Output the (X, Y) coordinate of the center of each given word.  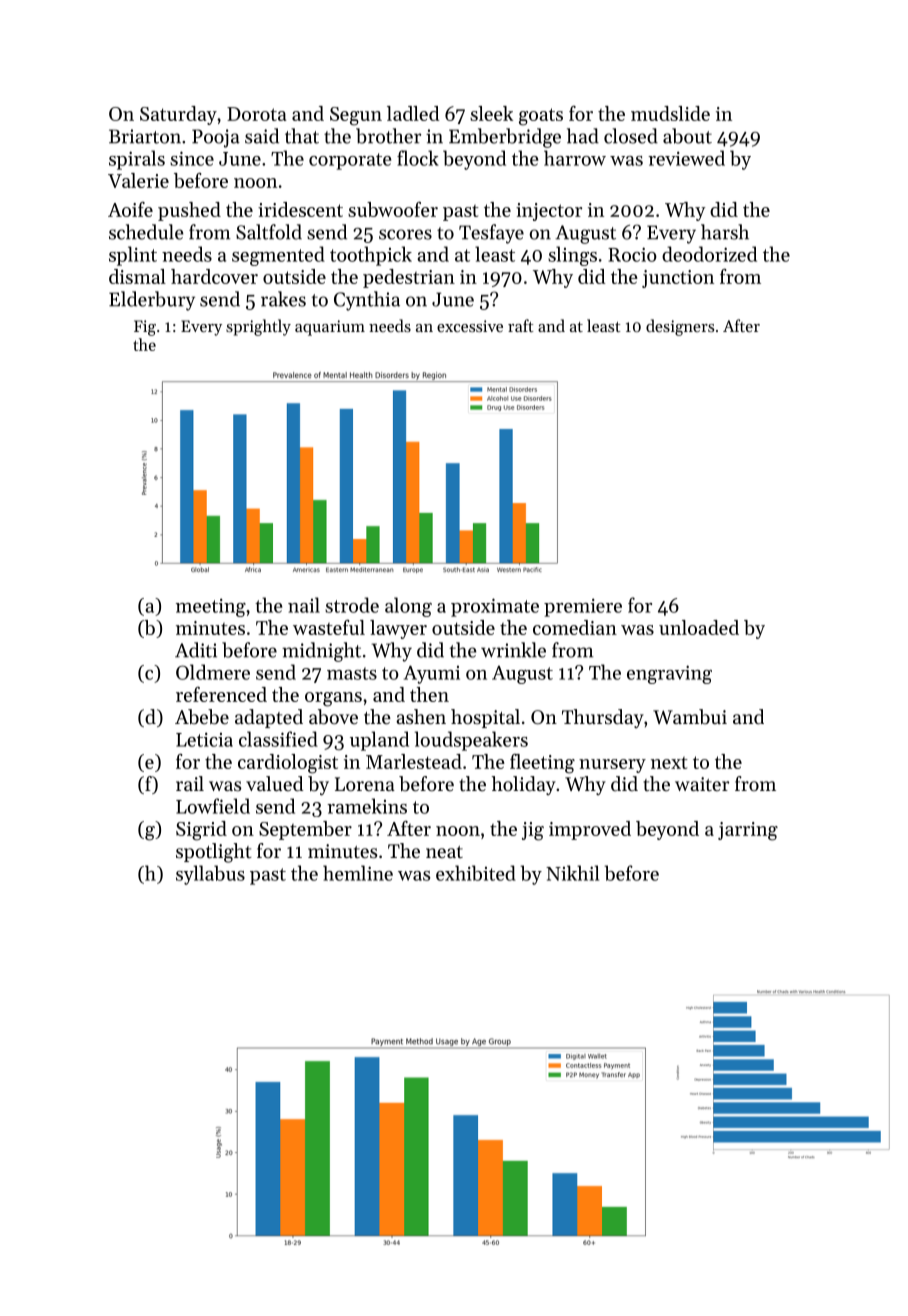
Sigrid (201, 831)
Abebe (202, 717)
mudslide (670, 113)
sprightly (258, 327)
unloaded (699, 627)
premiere (583, 607)
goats (541, 117)
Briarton (145, 136)
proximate (495, 607)
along (408, 607)
